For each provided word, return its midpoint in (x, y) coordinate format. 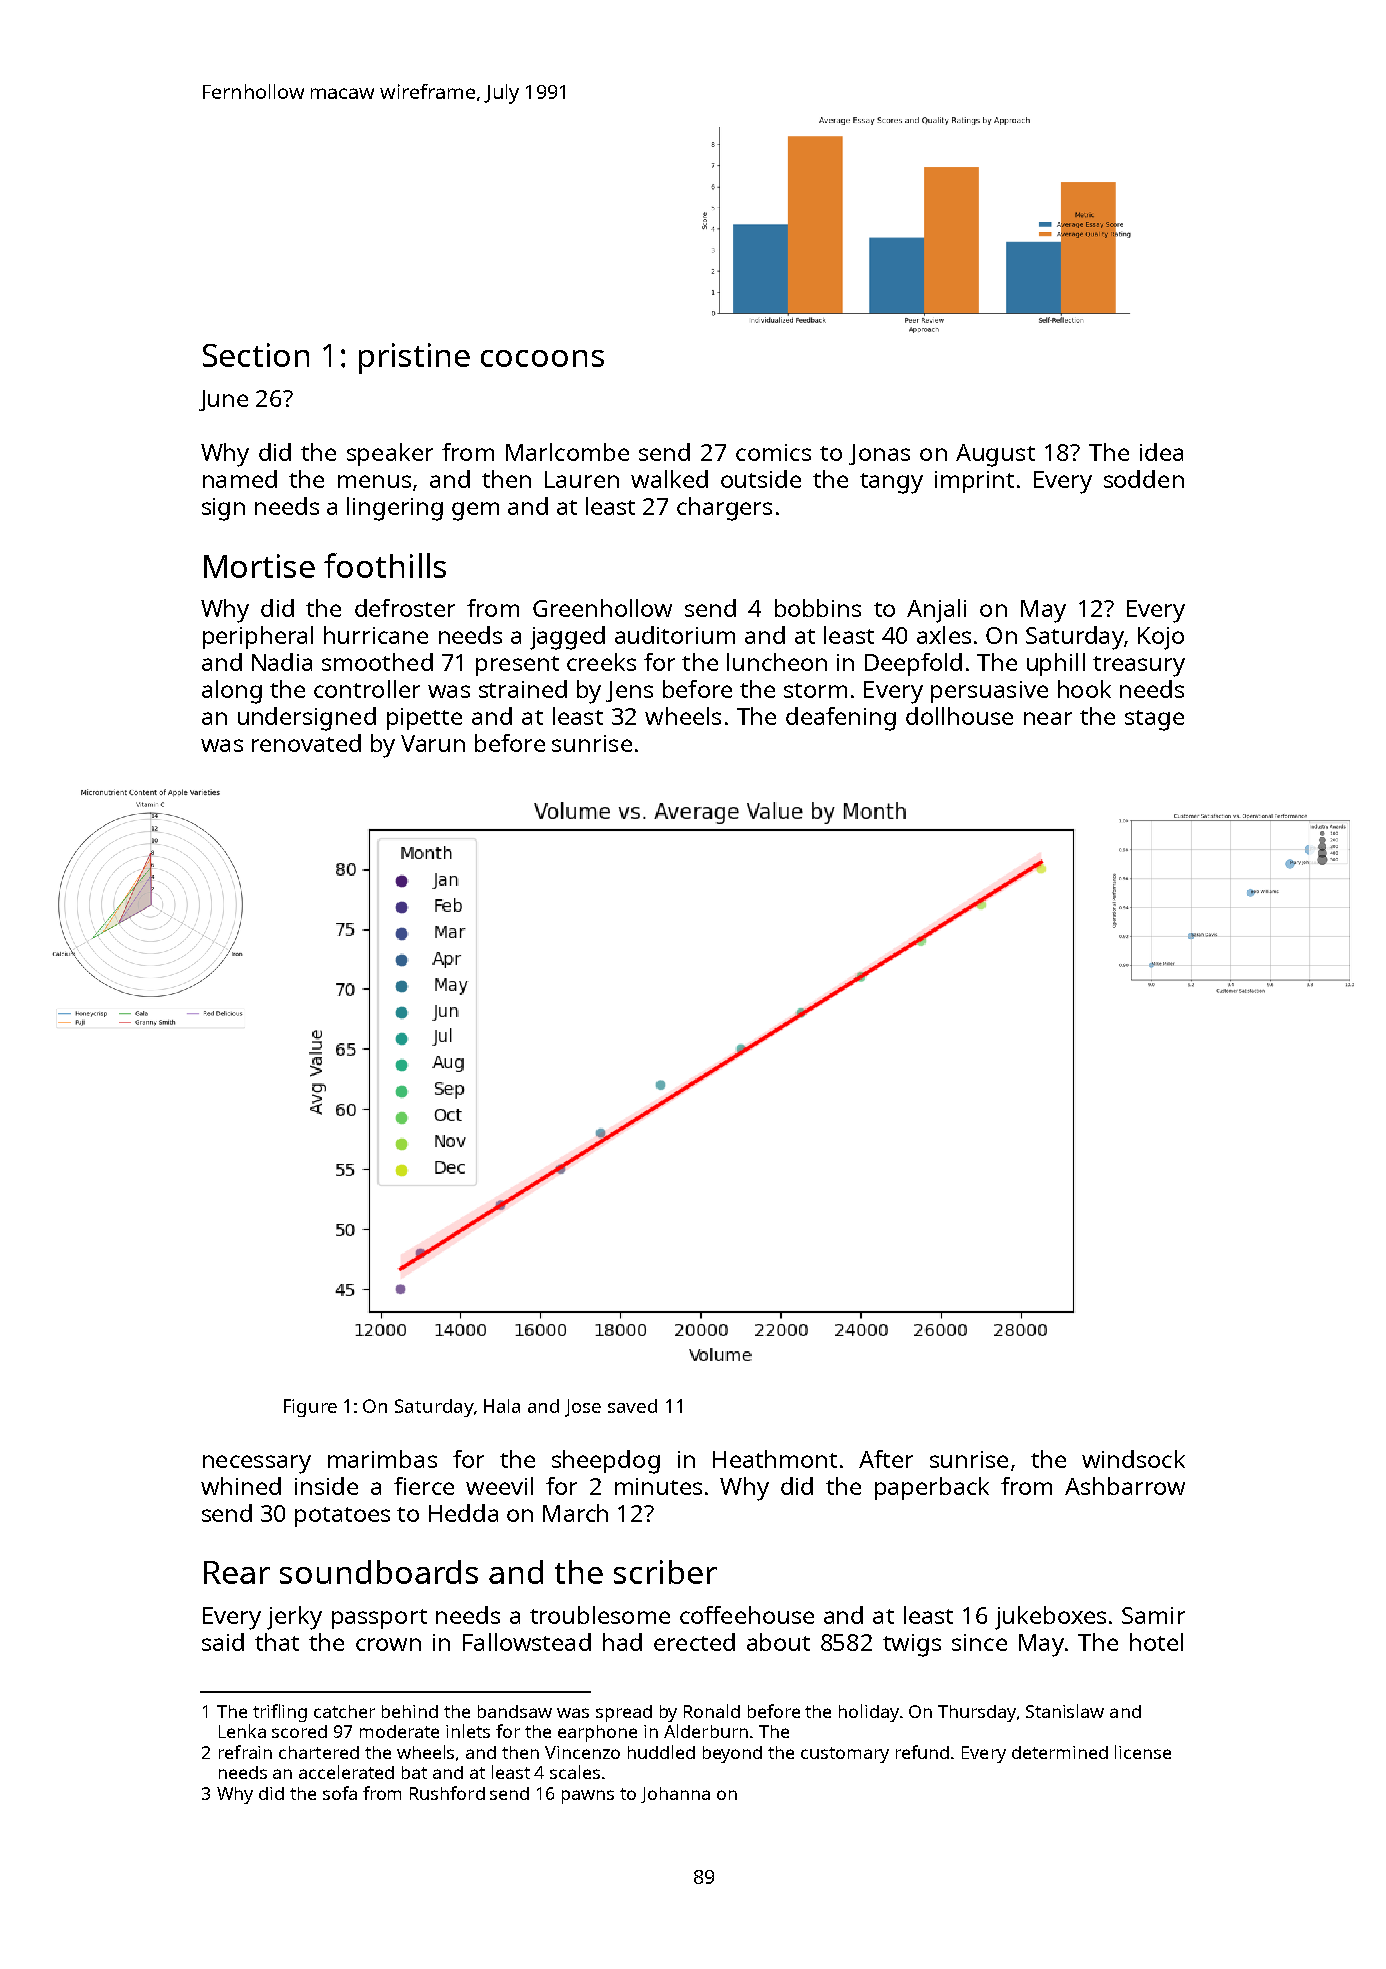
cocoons (542, 358)
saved (632, 1406)
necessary (257, 1464)
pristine (414, 358)
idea (1161, 452)
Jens (629, 691)
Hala (502, 1406)
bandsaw (515, 1711)
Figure (310, 1408)
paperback (932, 1488)
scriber (665, 1572)
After (886, 1459)
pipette (424, 719)
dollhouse (959, 716)
